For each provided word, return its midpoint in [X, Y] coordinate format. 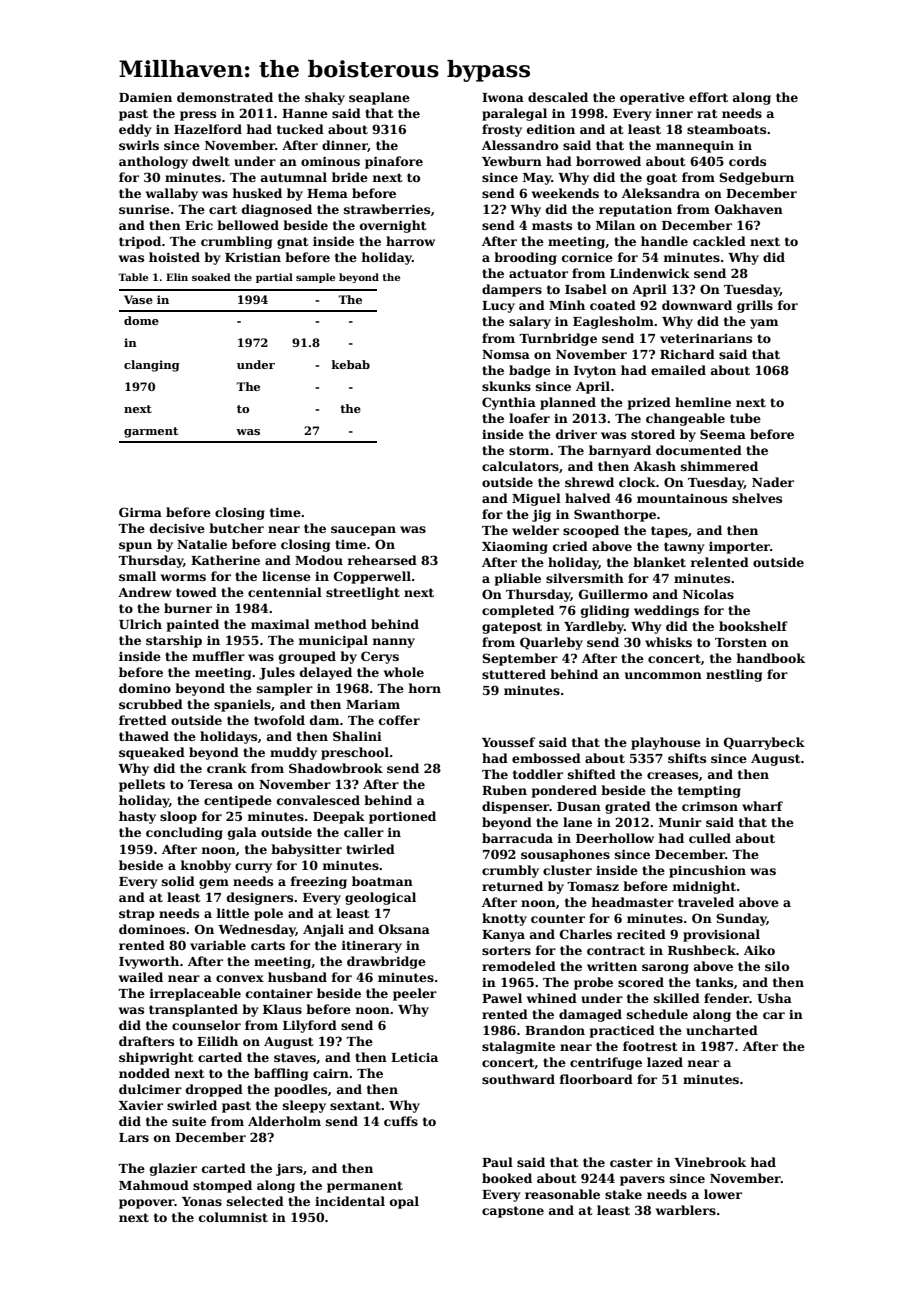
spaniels [242, 705]
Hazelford [208, 129]
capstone [513, 1212]
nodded [144, 1073]
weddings [666, 611]
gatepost [512, 628]
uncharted [722, 1030]
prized [649, 403]
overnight [393, 226]
